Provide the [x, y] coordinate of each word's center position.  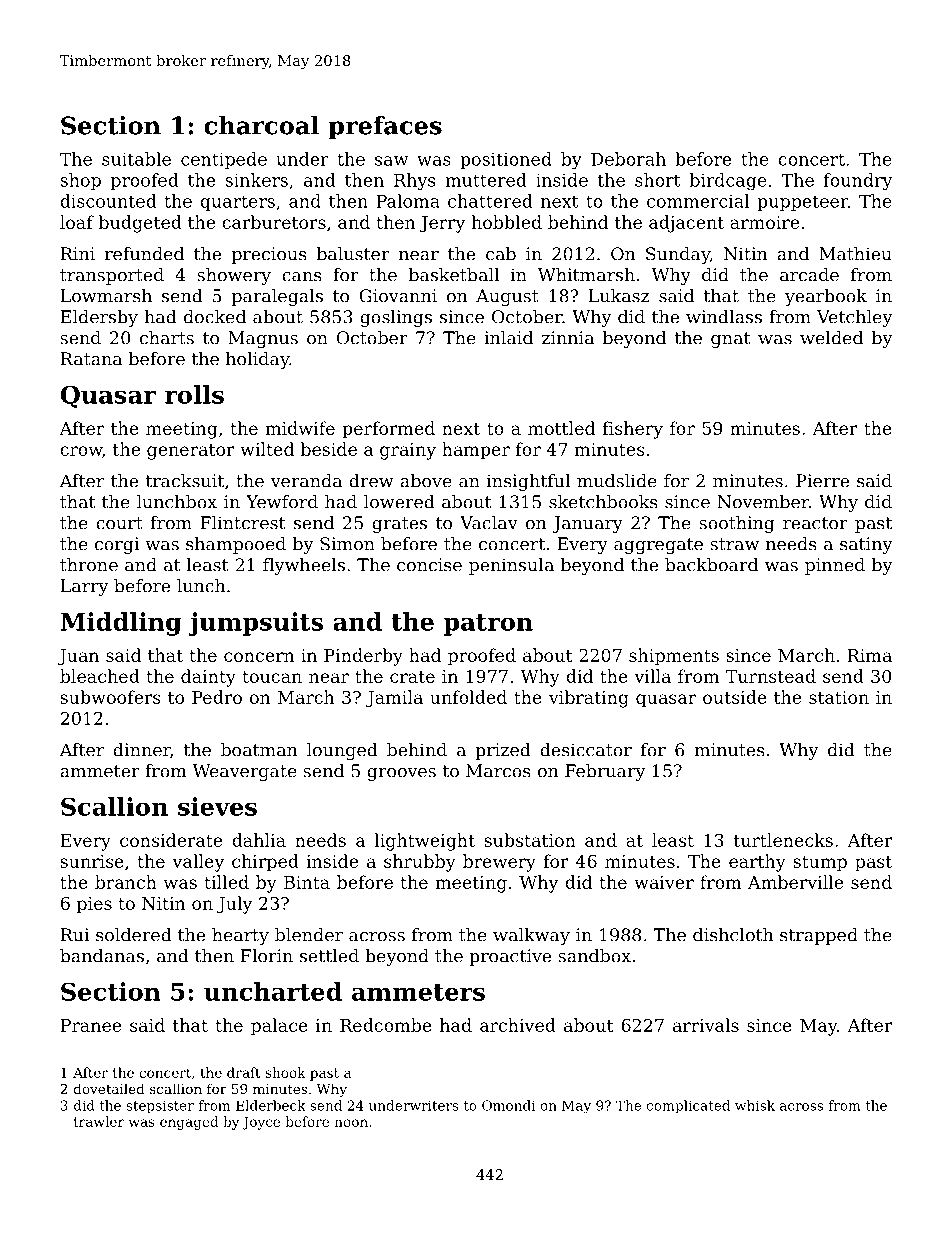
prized [503, 751]
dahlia [259, 840]
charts [167, 338]
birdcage [728, 182]
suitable [136, 159]
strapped [819, 936]
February [605, 772]
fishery [632, 430]
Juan [78, 657]
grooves [401, 774]
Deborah [628, 159]
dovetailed [109, 1088]
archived [518, 1025]
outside [735, 697]
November [763, 502]
